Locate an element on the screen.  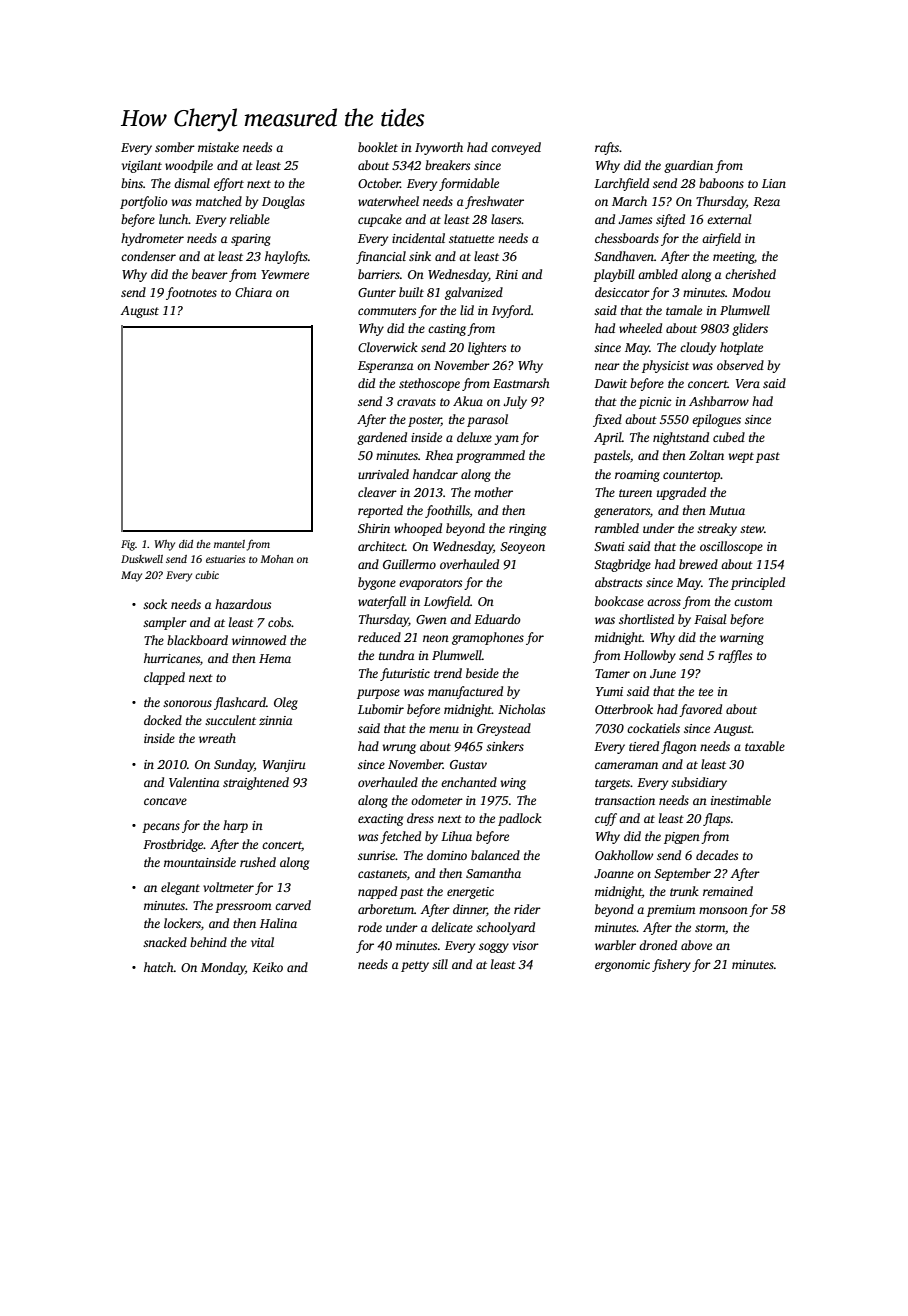
mantel is located at coordinates (229, 544).
